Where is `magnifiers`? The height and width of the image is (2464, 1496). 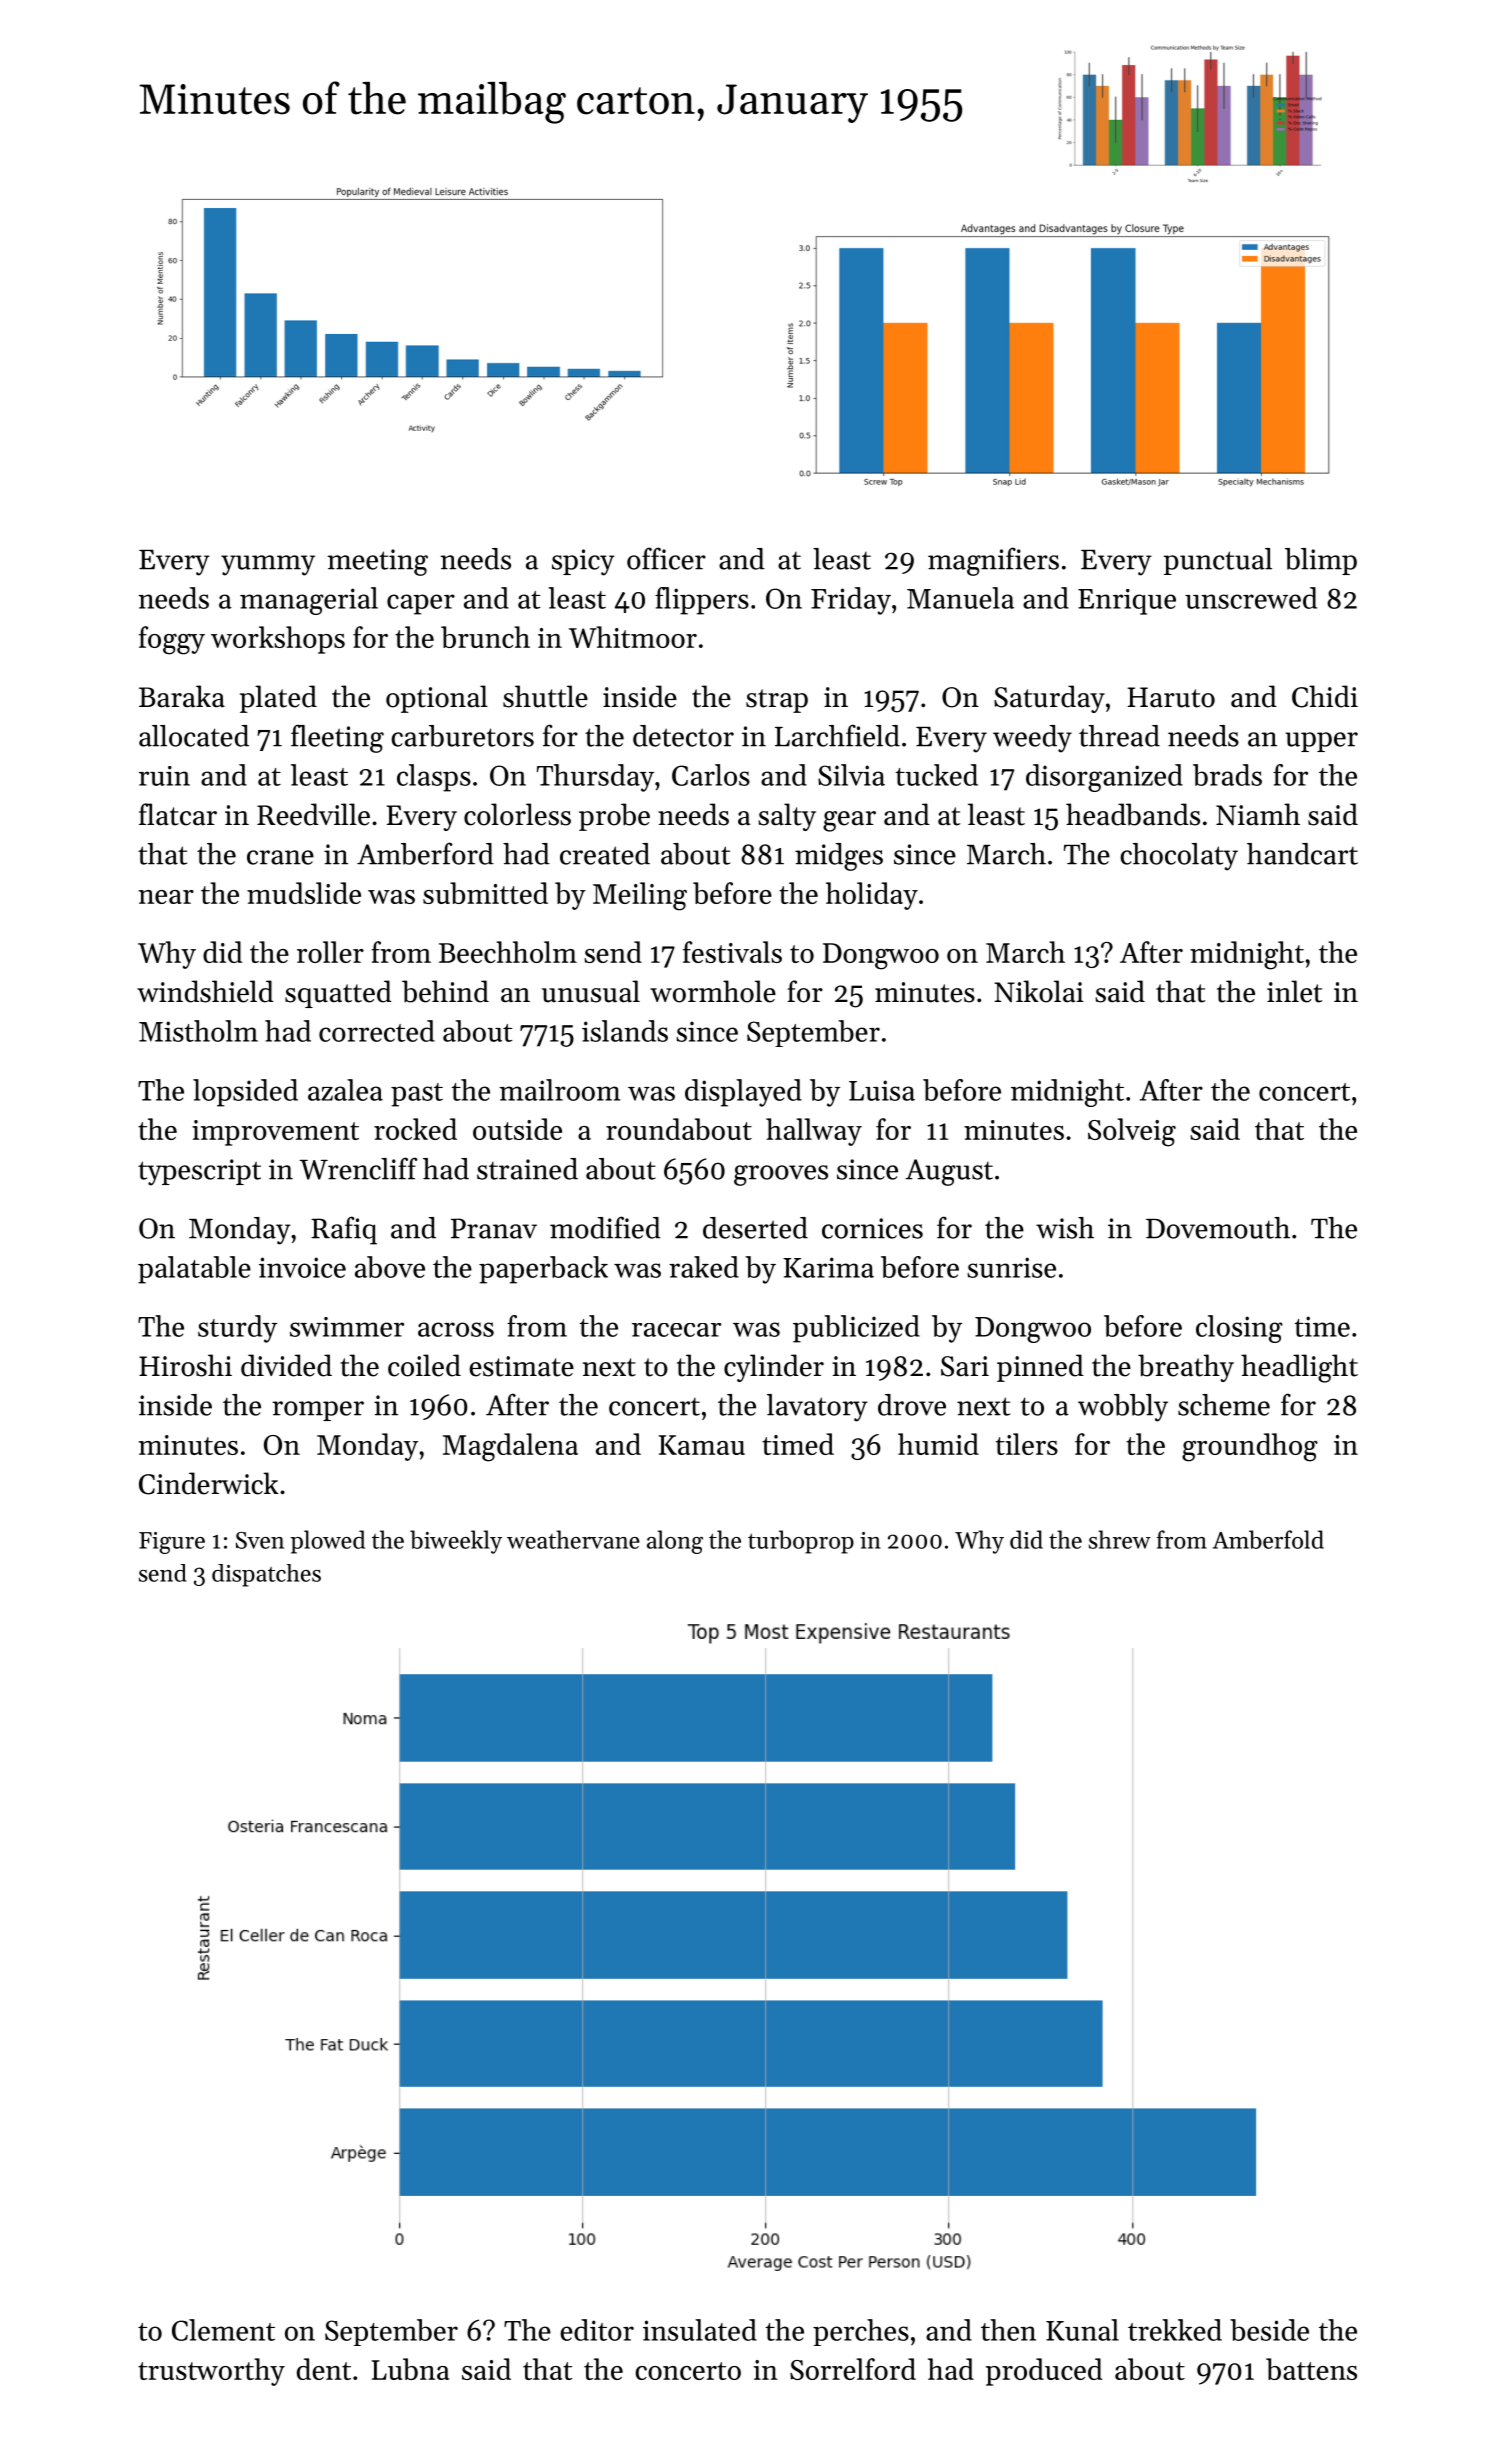 magnifiers is located at coordinates (993, 561).
